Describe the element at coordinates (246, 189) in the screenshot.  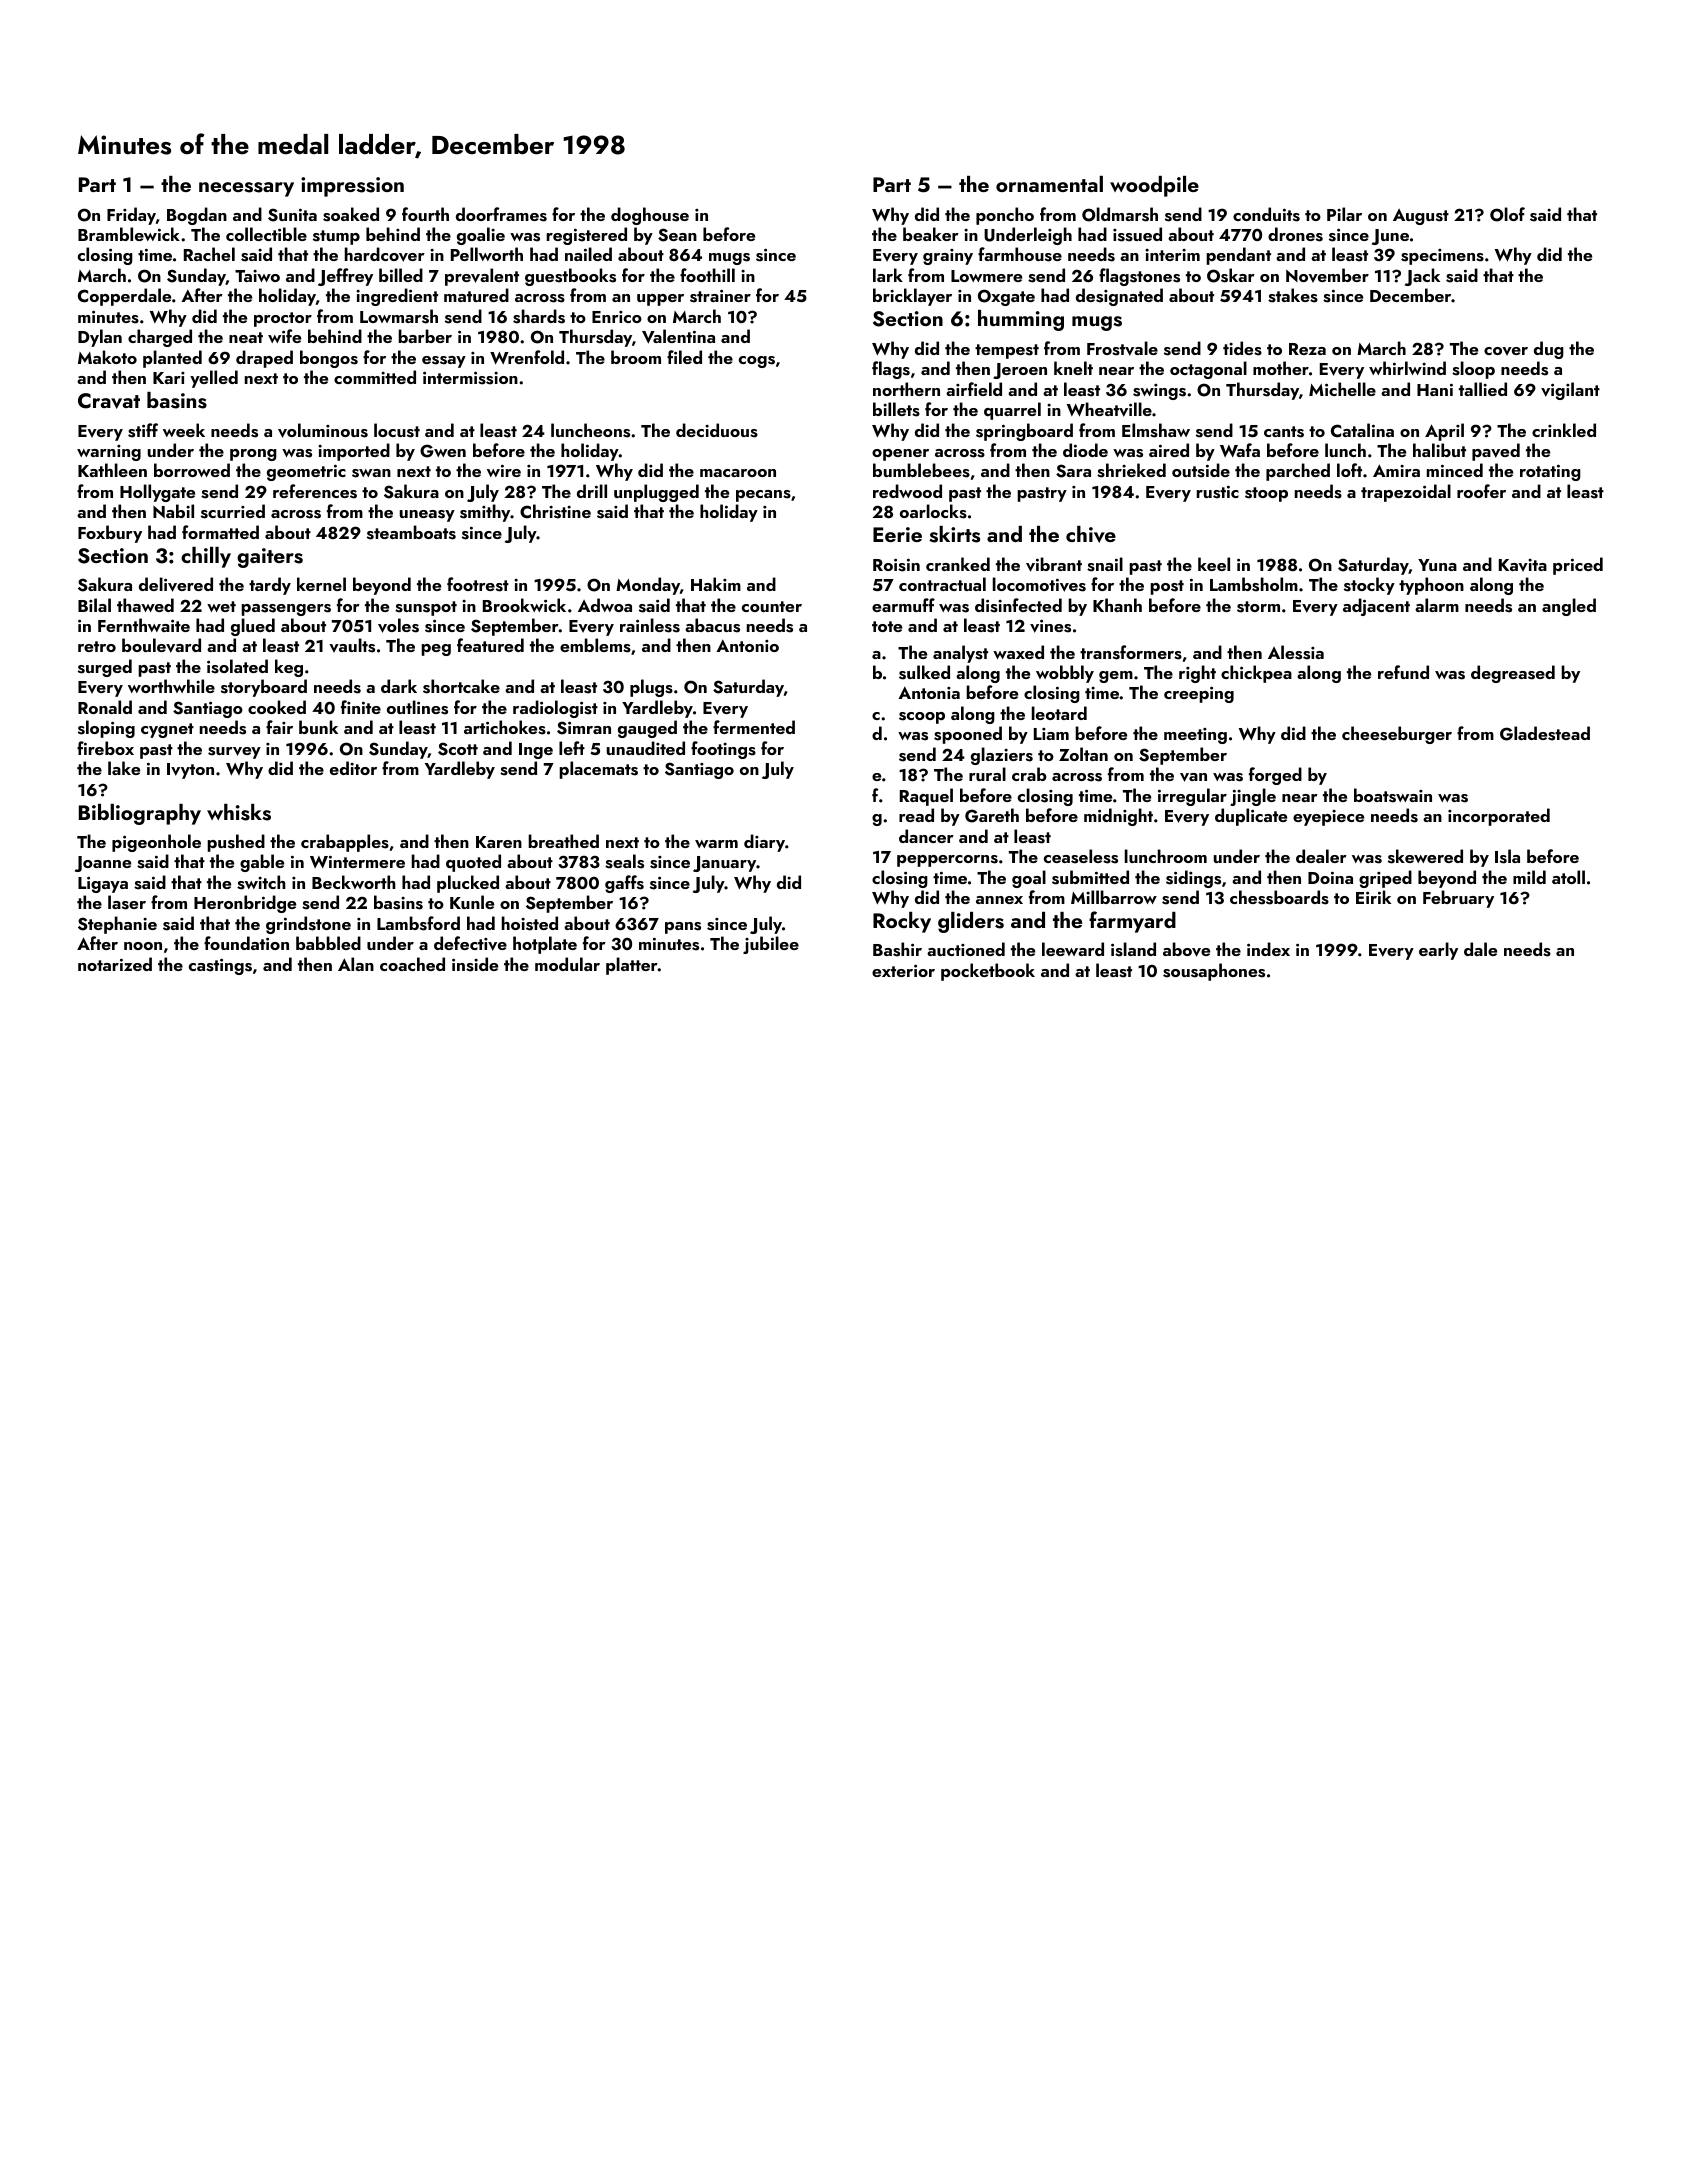
I see `necessary` at that location.
